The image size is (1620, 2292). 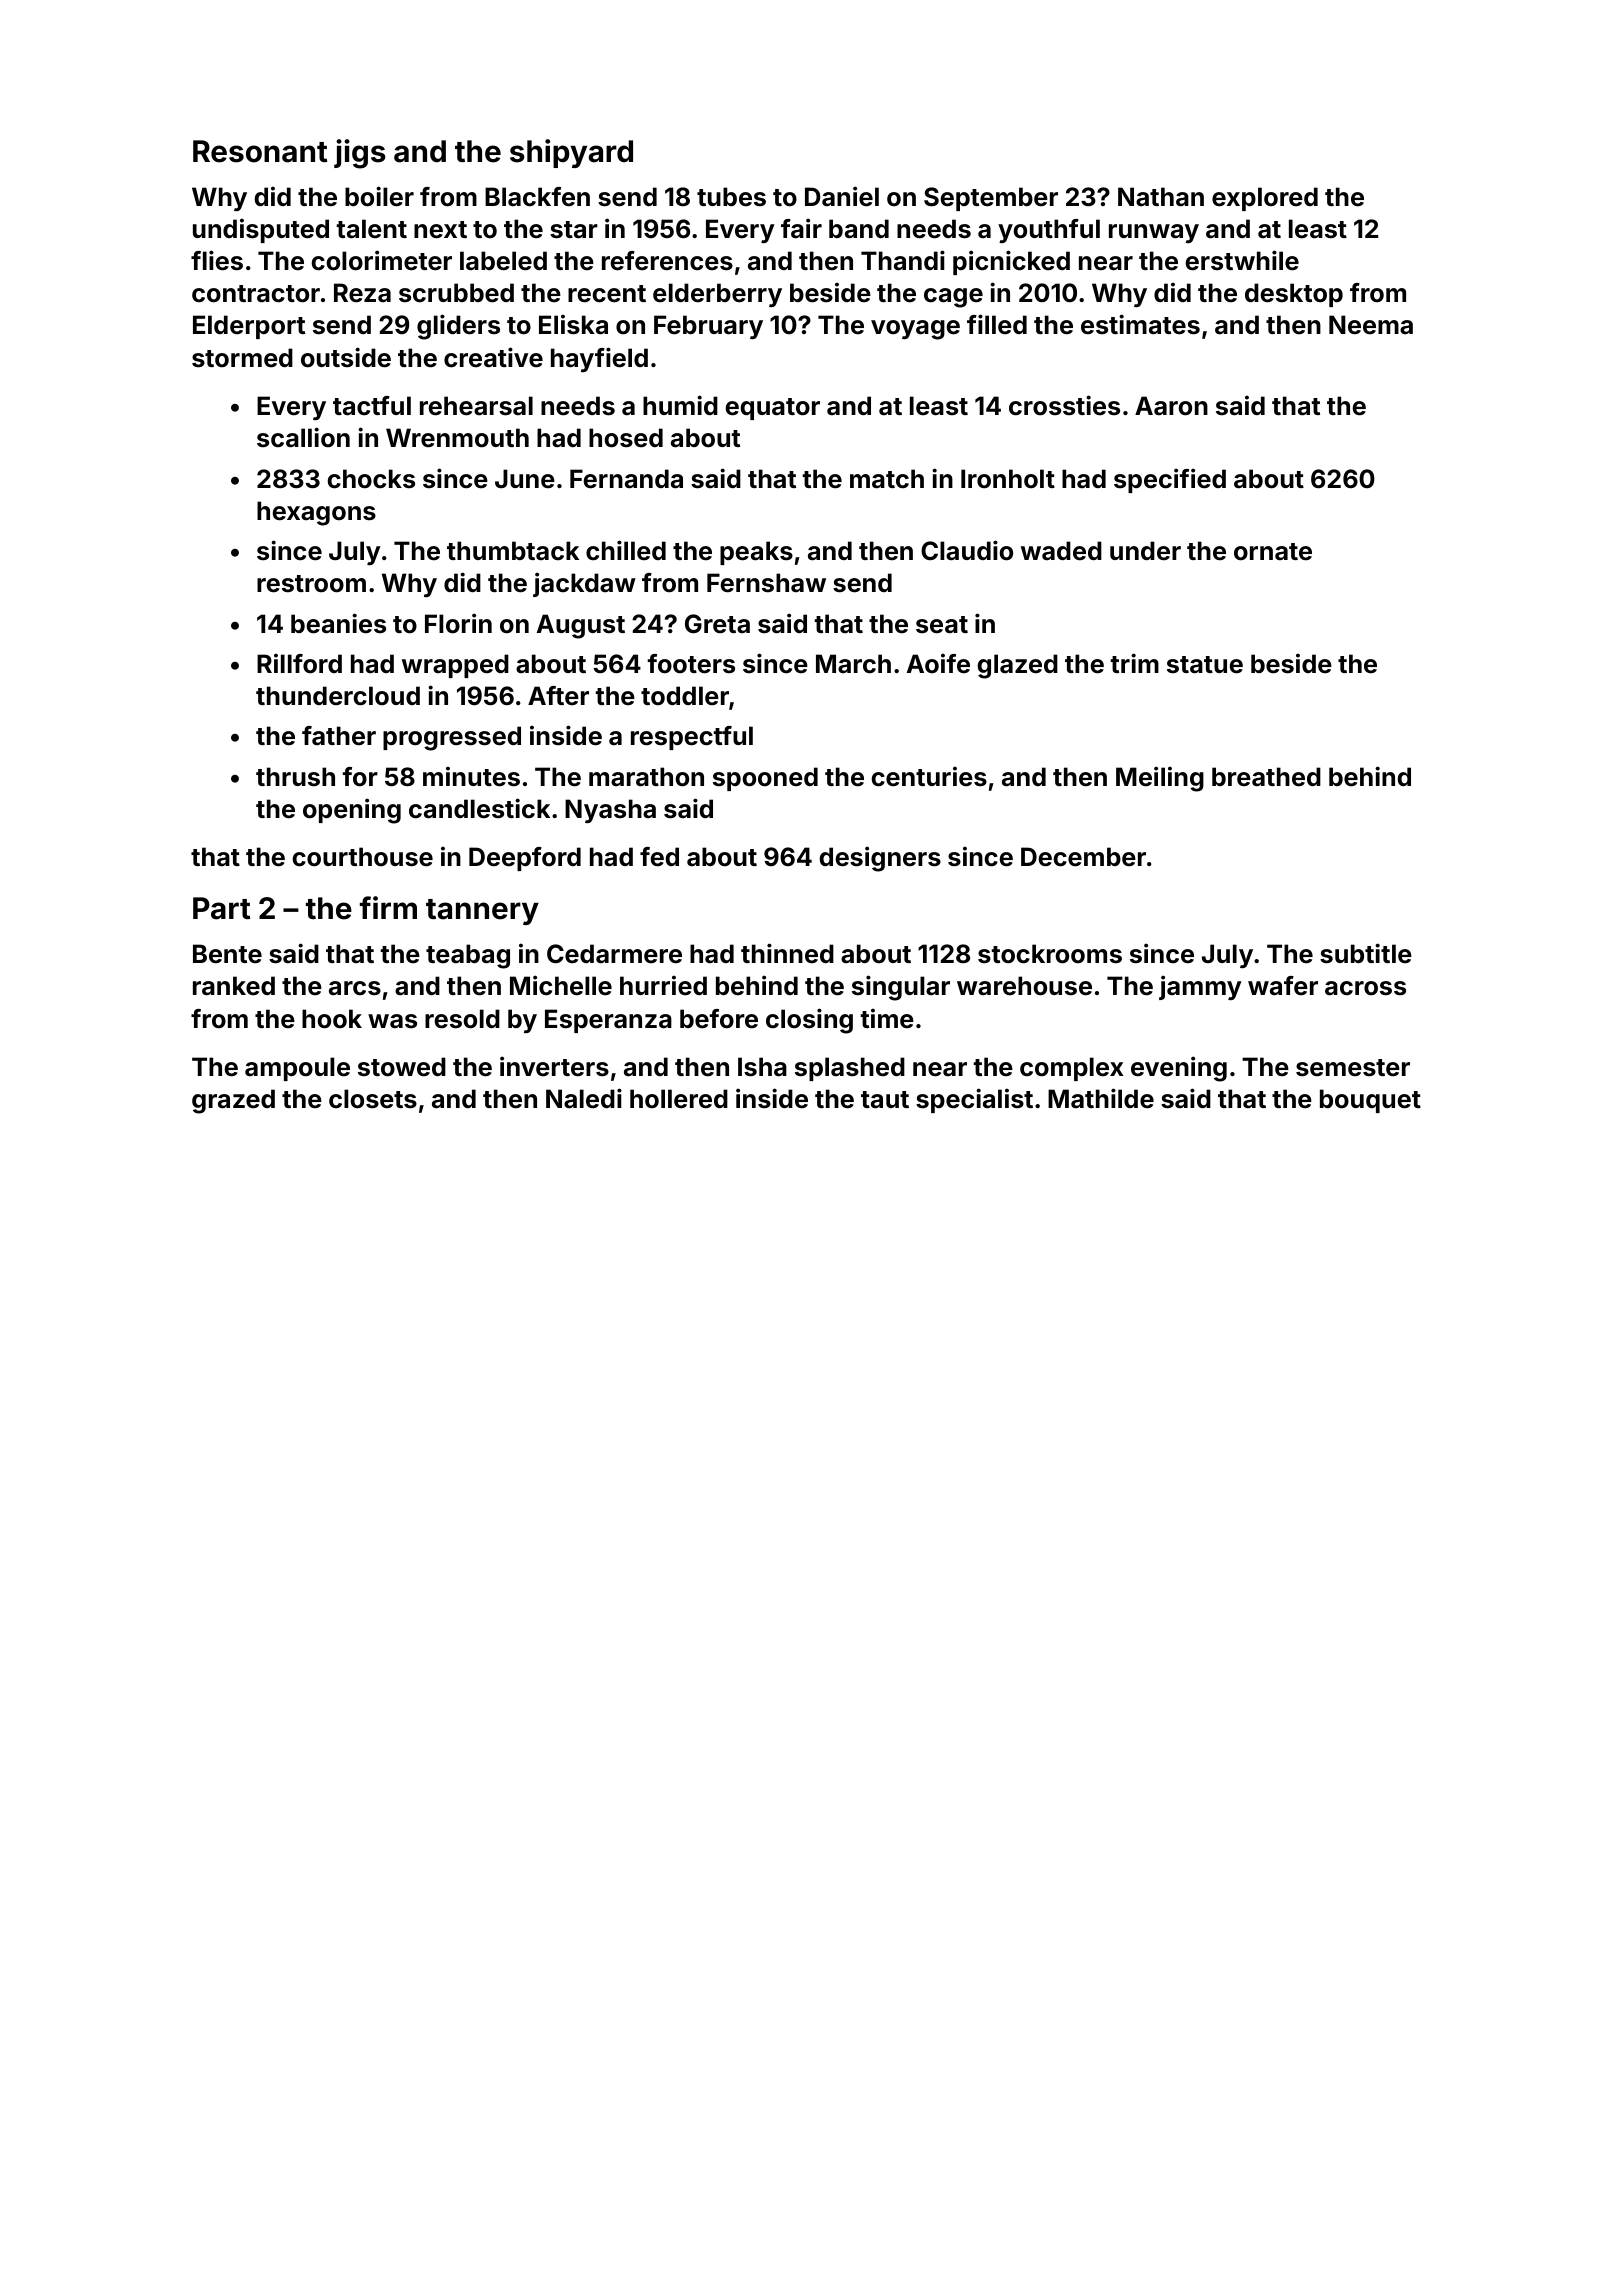 I want to click on designers, so click(x=880, y=859).
